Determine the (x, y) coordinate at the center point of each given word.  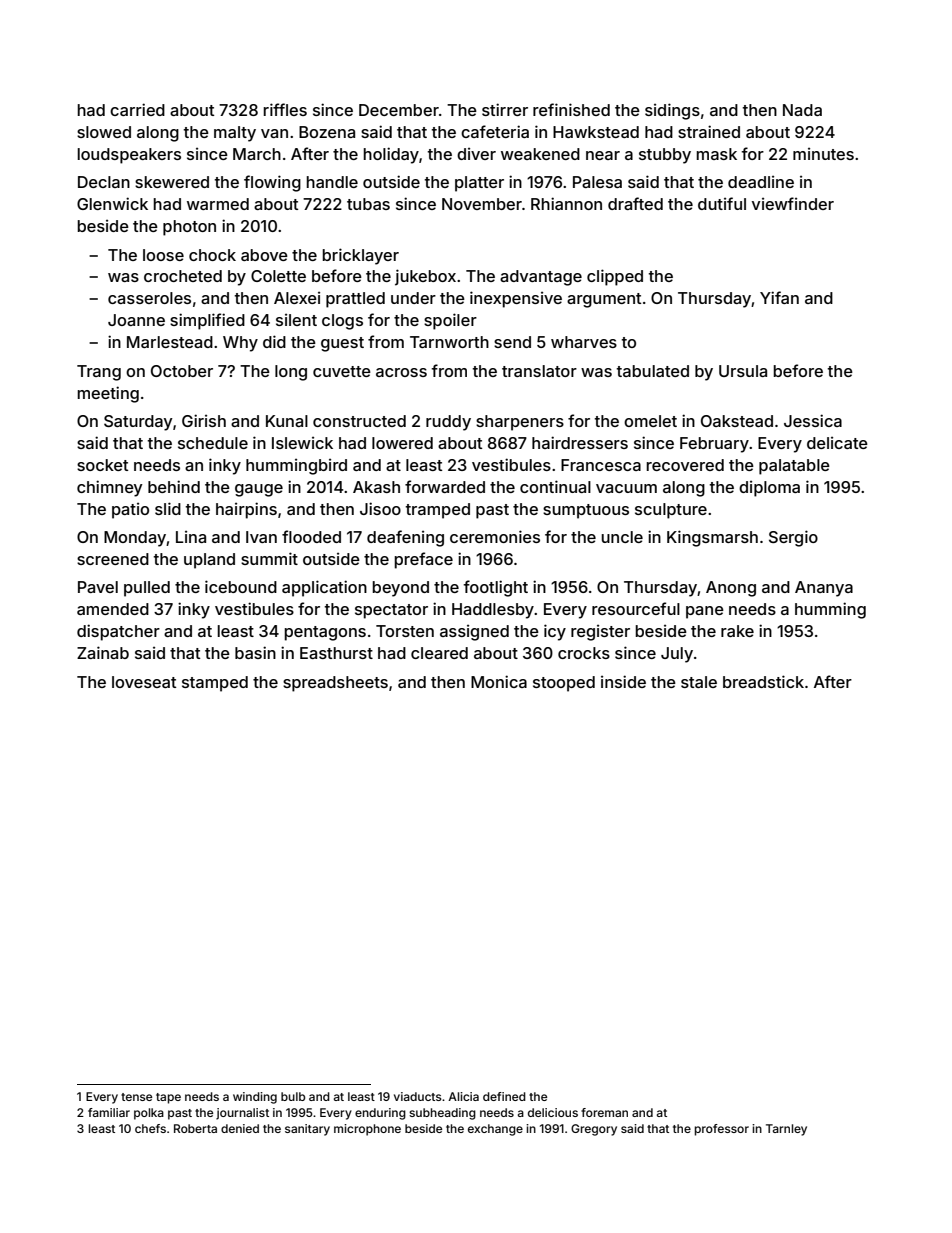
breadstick (763, 681)
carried (137, 109)
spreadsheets (335, 684)
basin (255, 652)
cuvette (342, 371)
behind (174, 486)
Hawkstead (596, 132)
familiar (109, 1112)
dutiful (722, 203)
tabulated (653, 371)
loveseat (144, 682)
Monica (499, 681)
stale (699, 682)
